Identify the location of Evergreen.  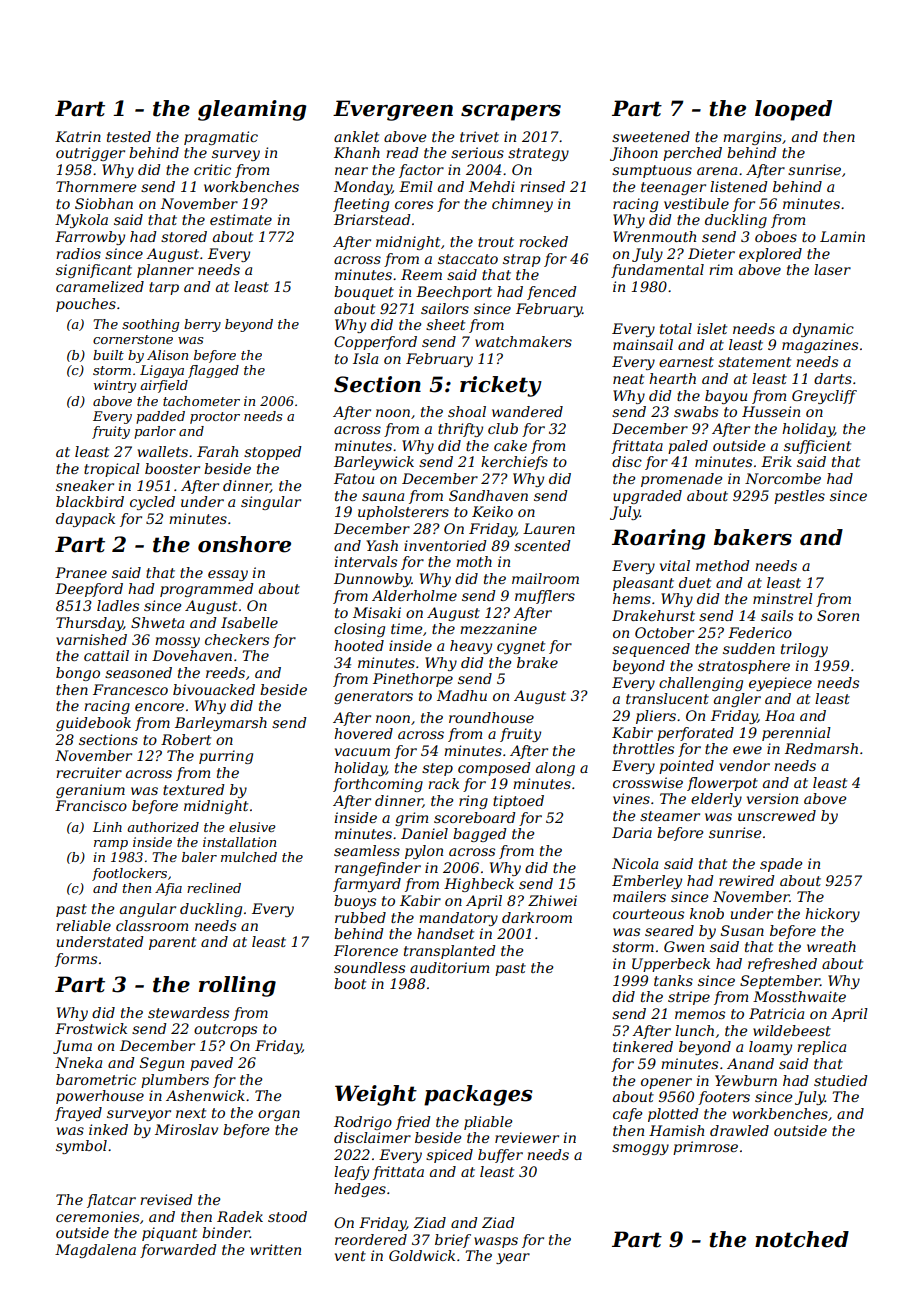
(393, 110).
